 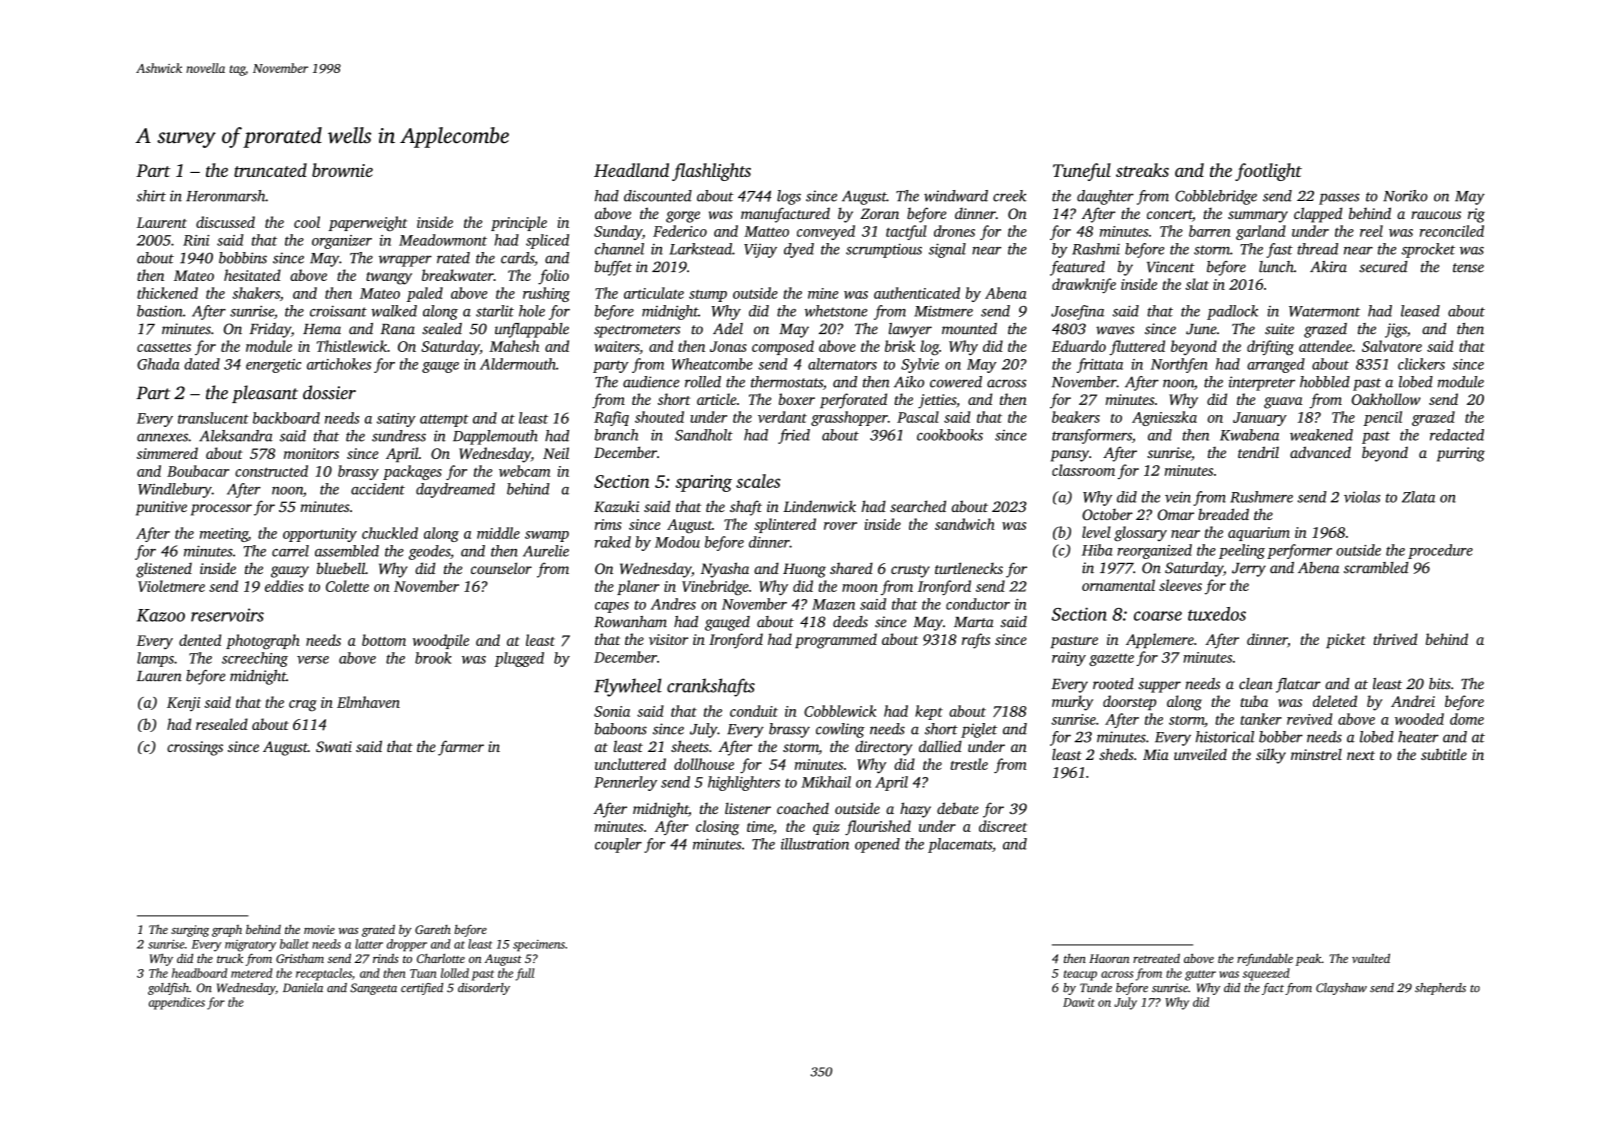 What do you see at coordinates (1361, 755) in the image?
I see `next` at bounding box center [1361, 755].
